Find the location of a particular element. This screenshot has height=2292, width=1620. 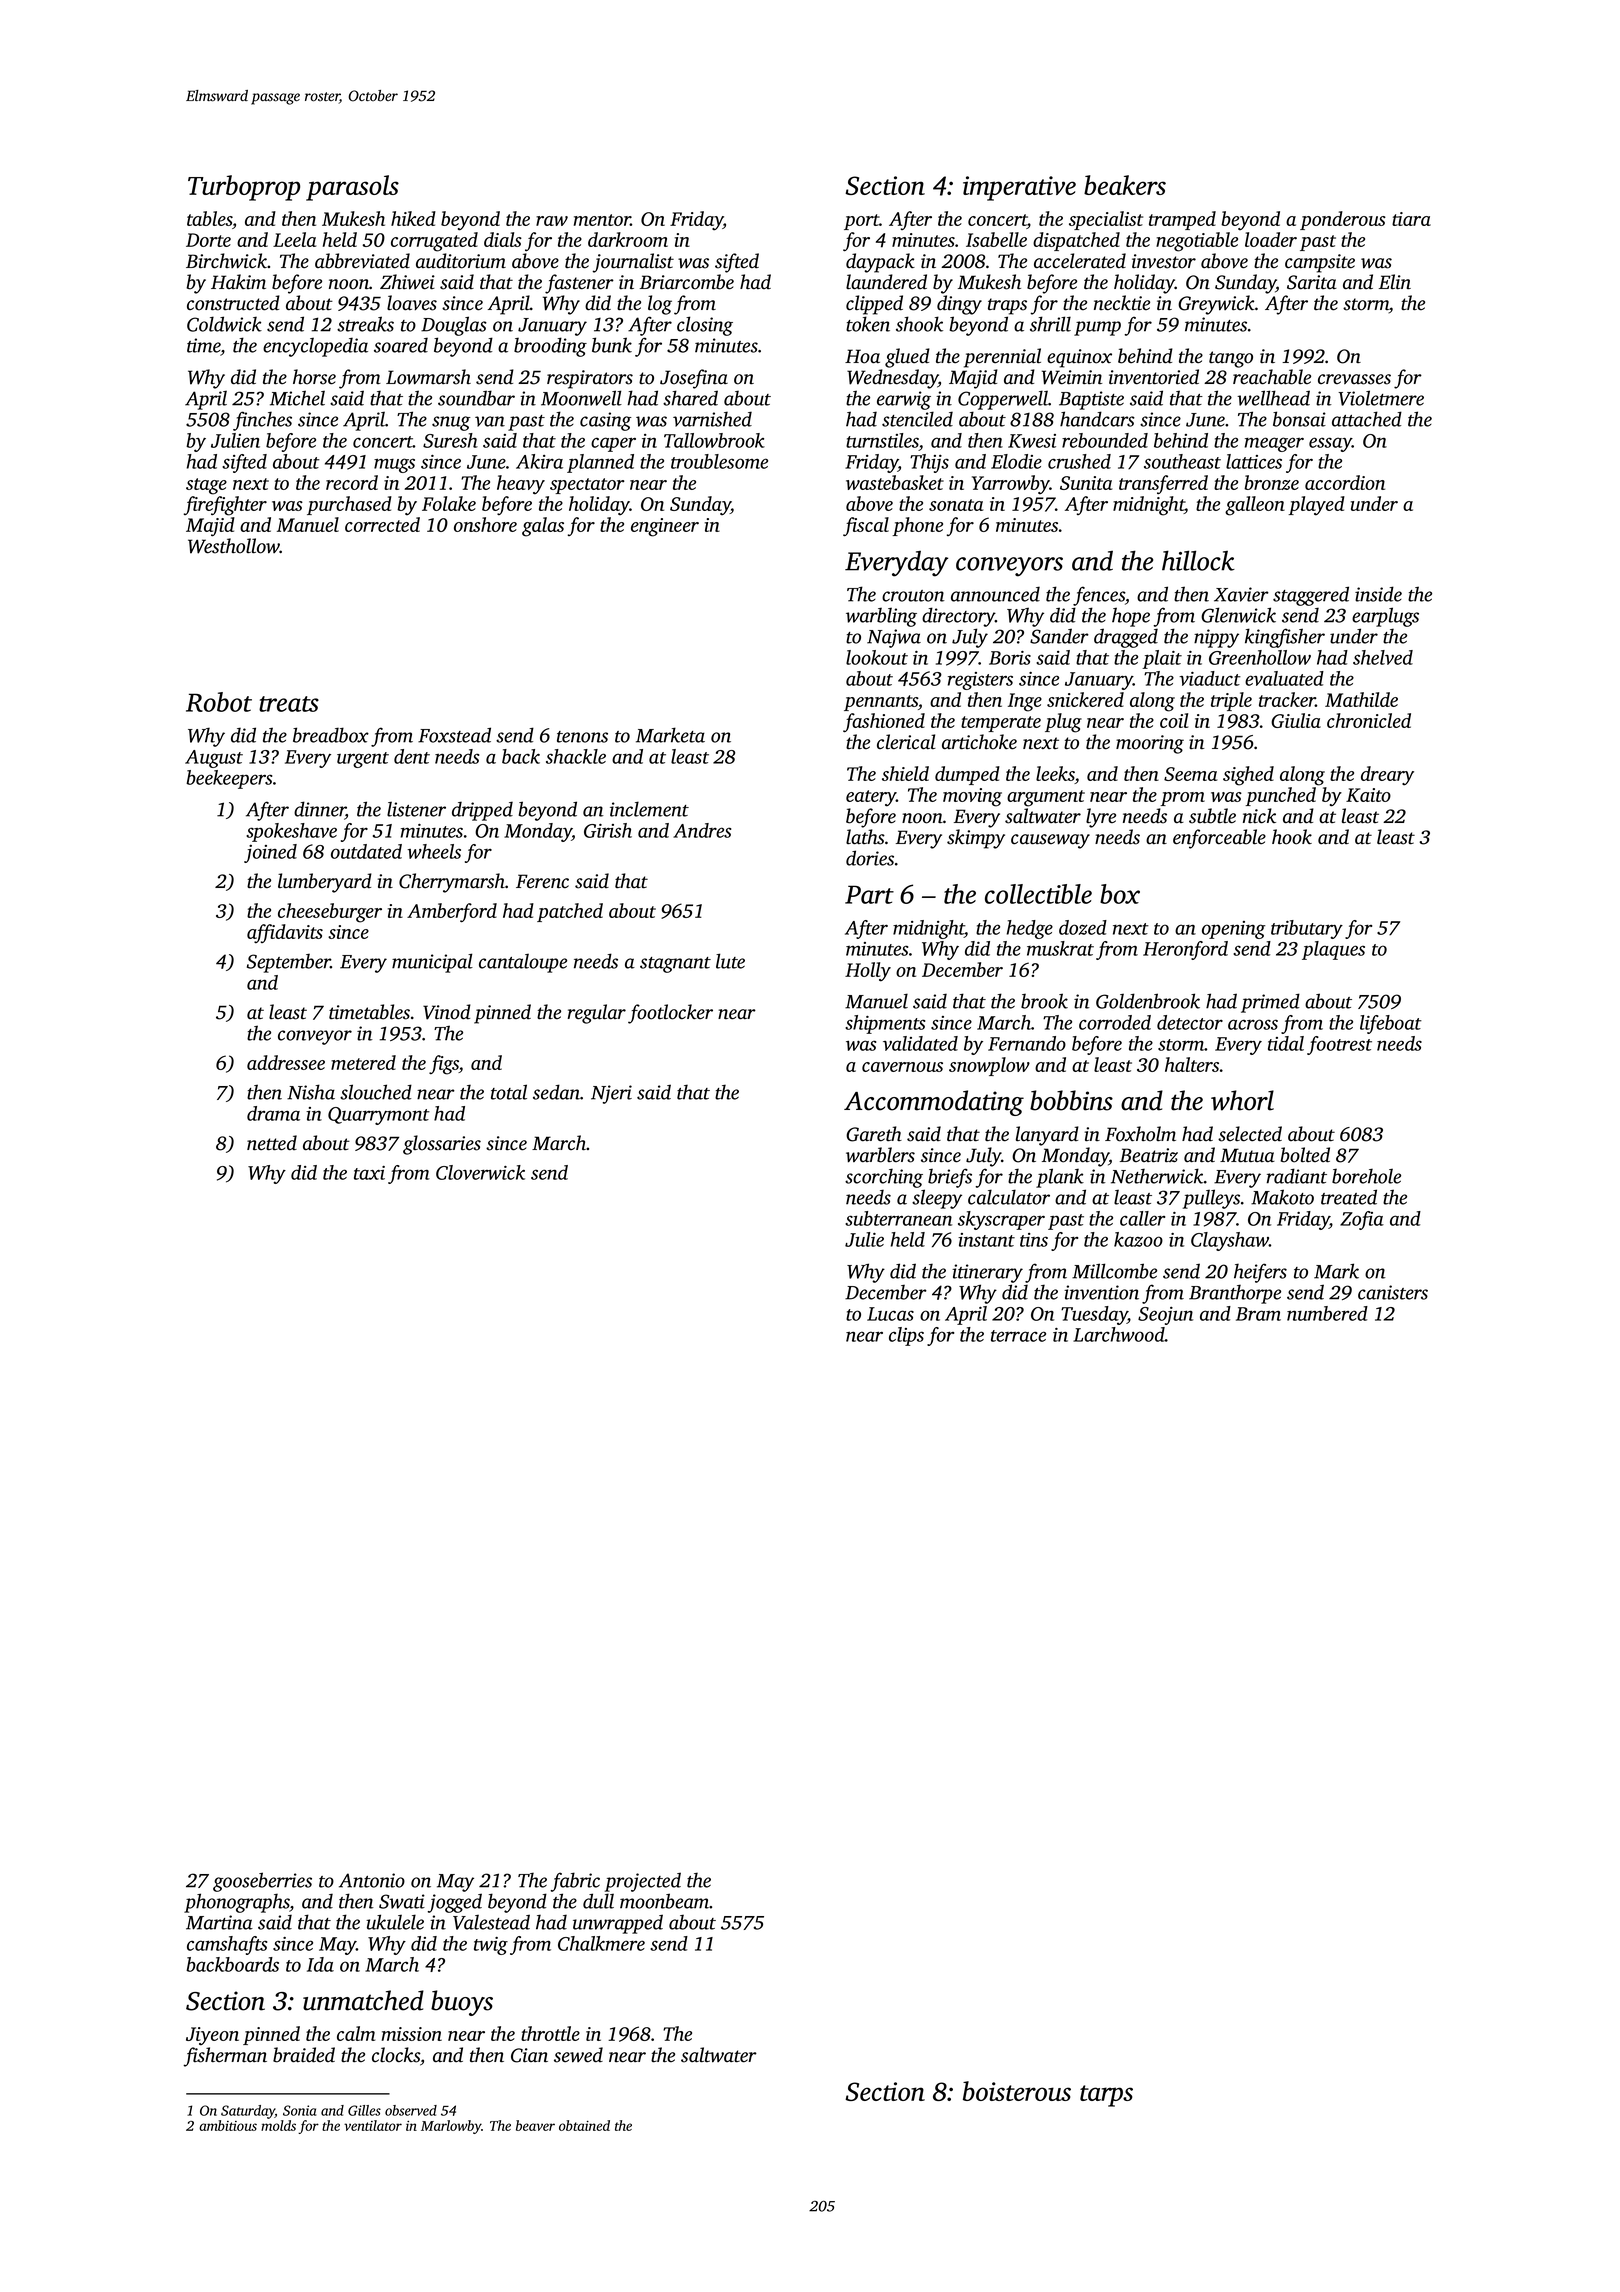

Bram is located at coordinates (1258, 1314).
